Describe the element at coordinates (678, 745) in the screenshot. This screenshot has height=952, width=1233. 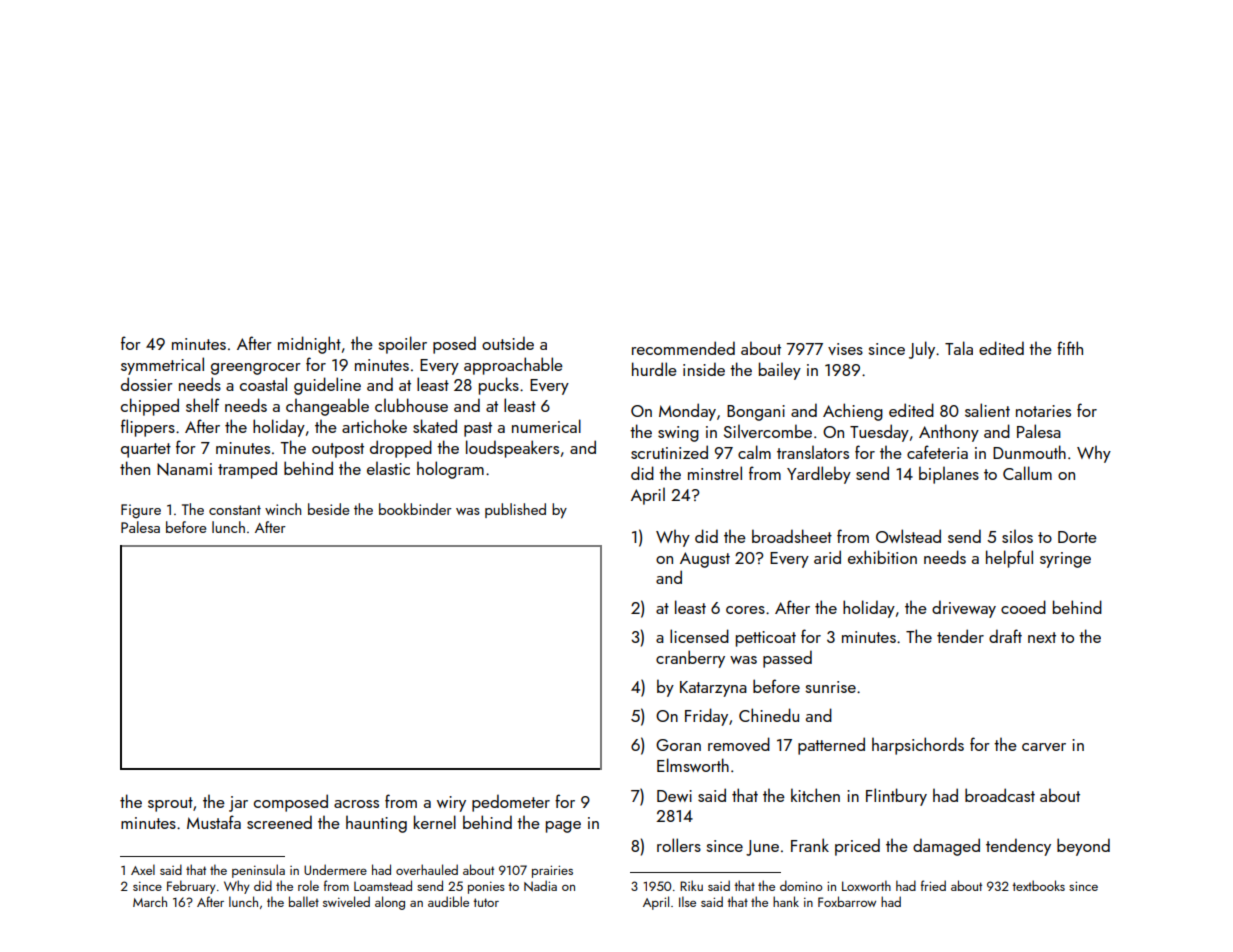
I see `Goran` at that location.
